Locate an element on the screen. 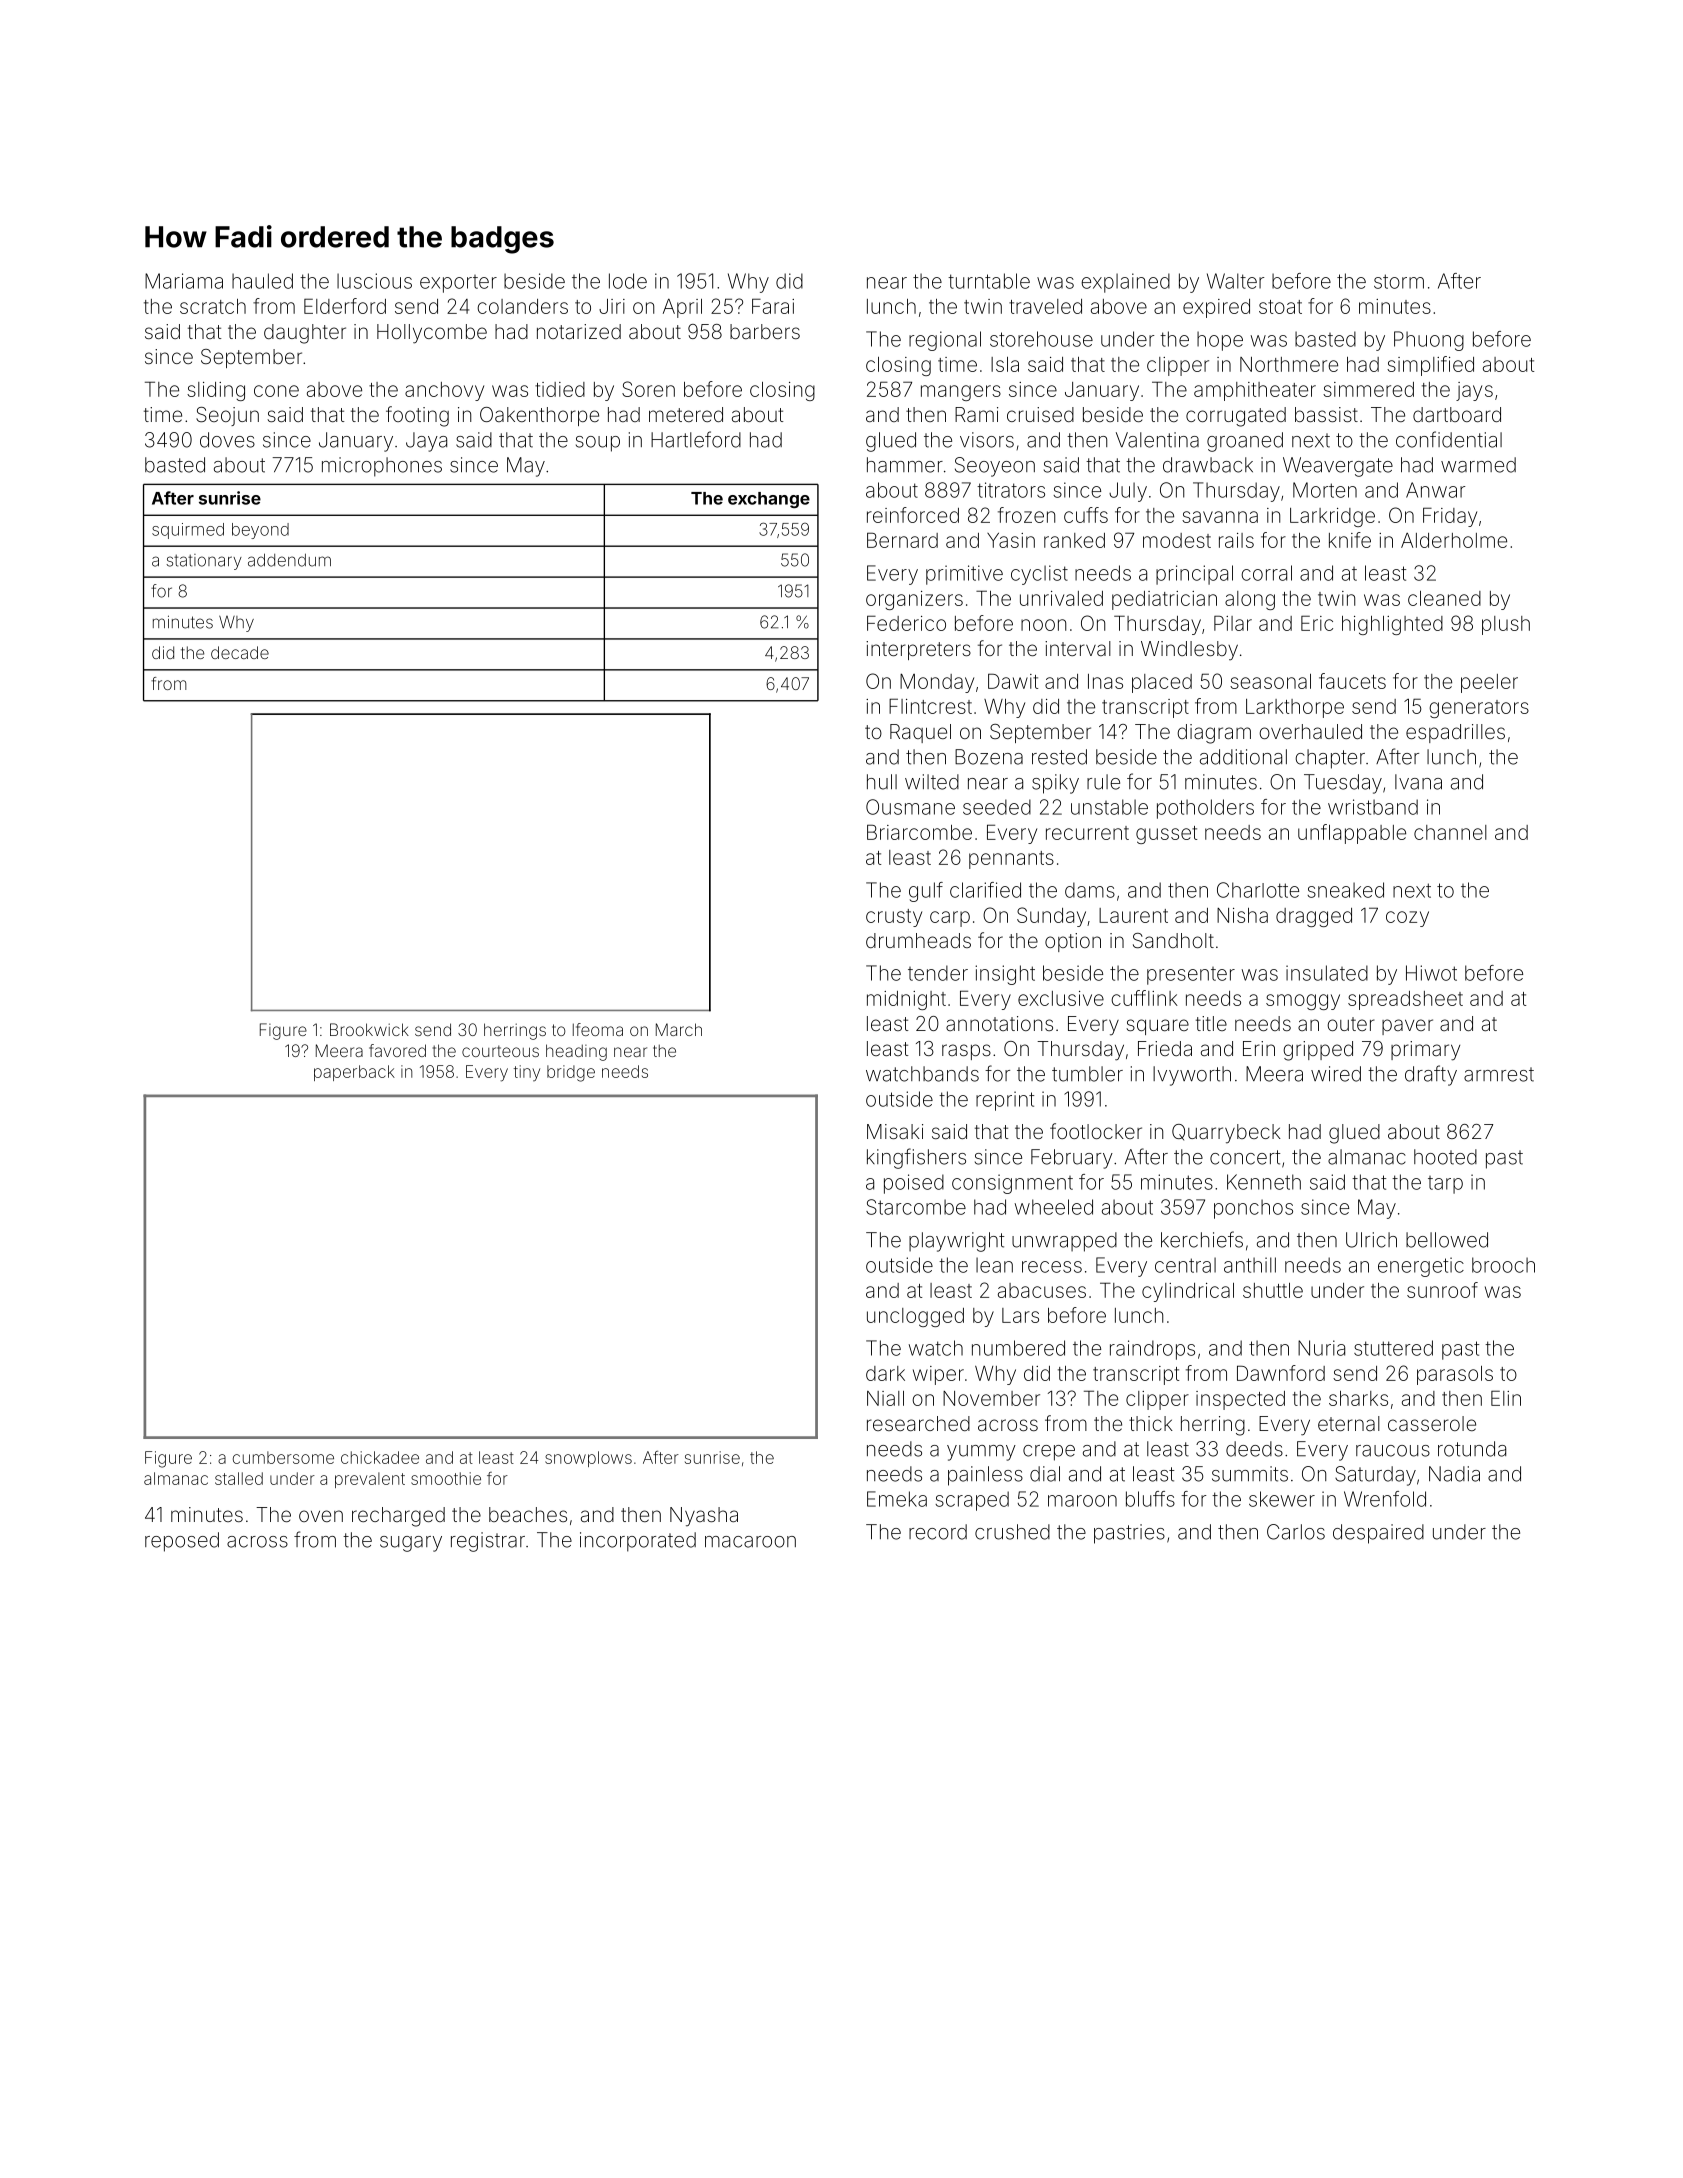 This screenshot has width=1683, height=2178. Mariama is located at coordinates (184, 281).
